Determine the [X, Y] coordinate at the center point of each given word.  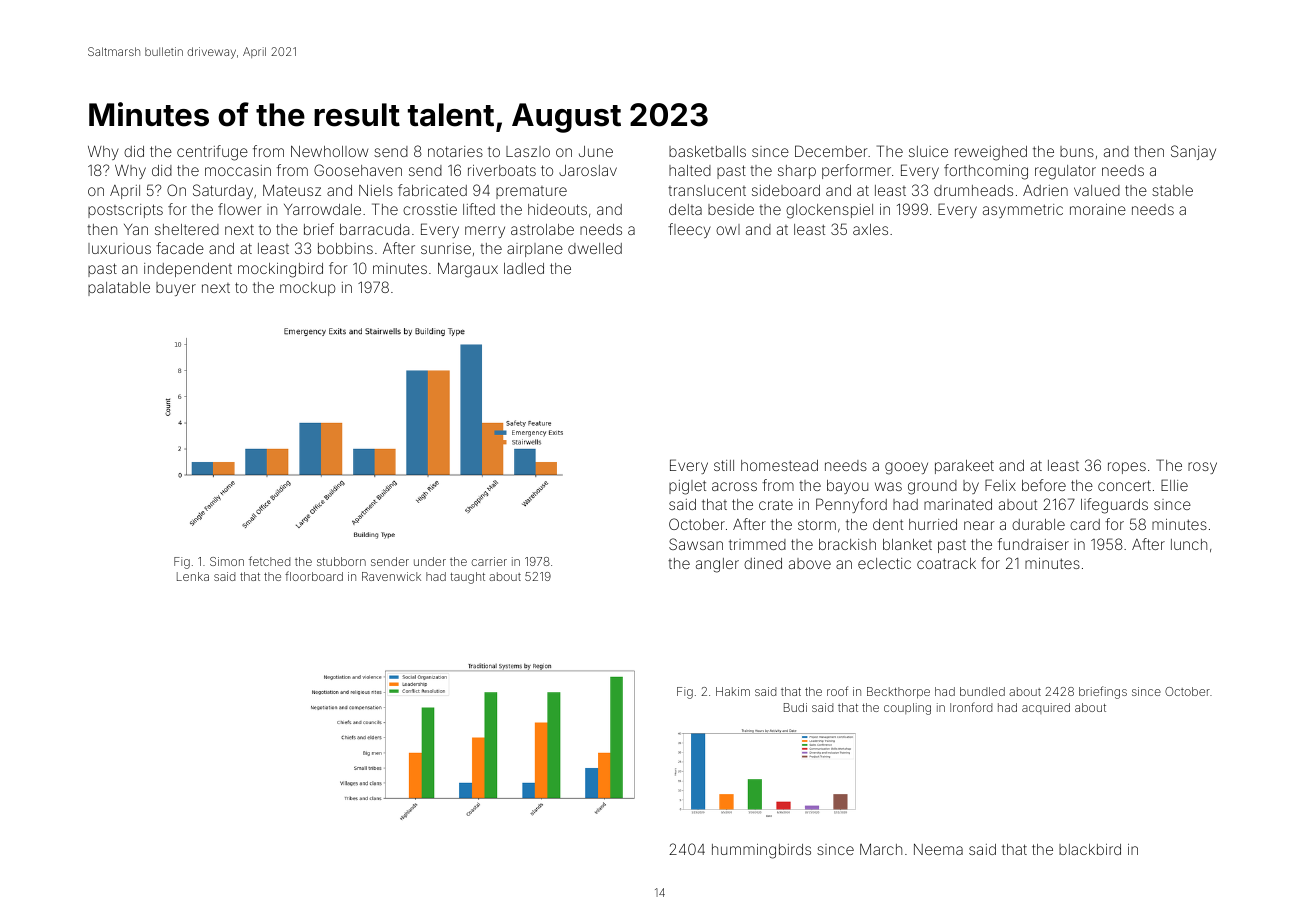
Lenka [193, 576]
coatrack [946, 563]
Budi [795, 707]
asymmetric [1023, 211]
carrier [489, 561]
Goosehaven [358, 170]
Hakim [733, 691]
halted [690, 170]
